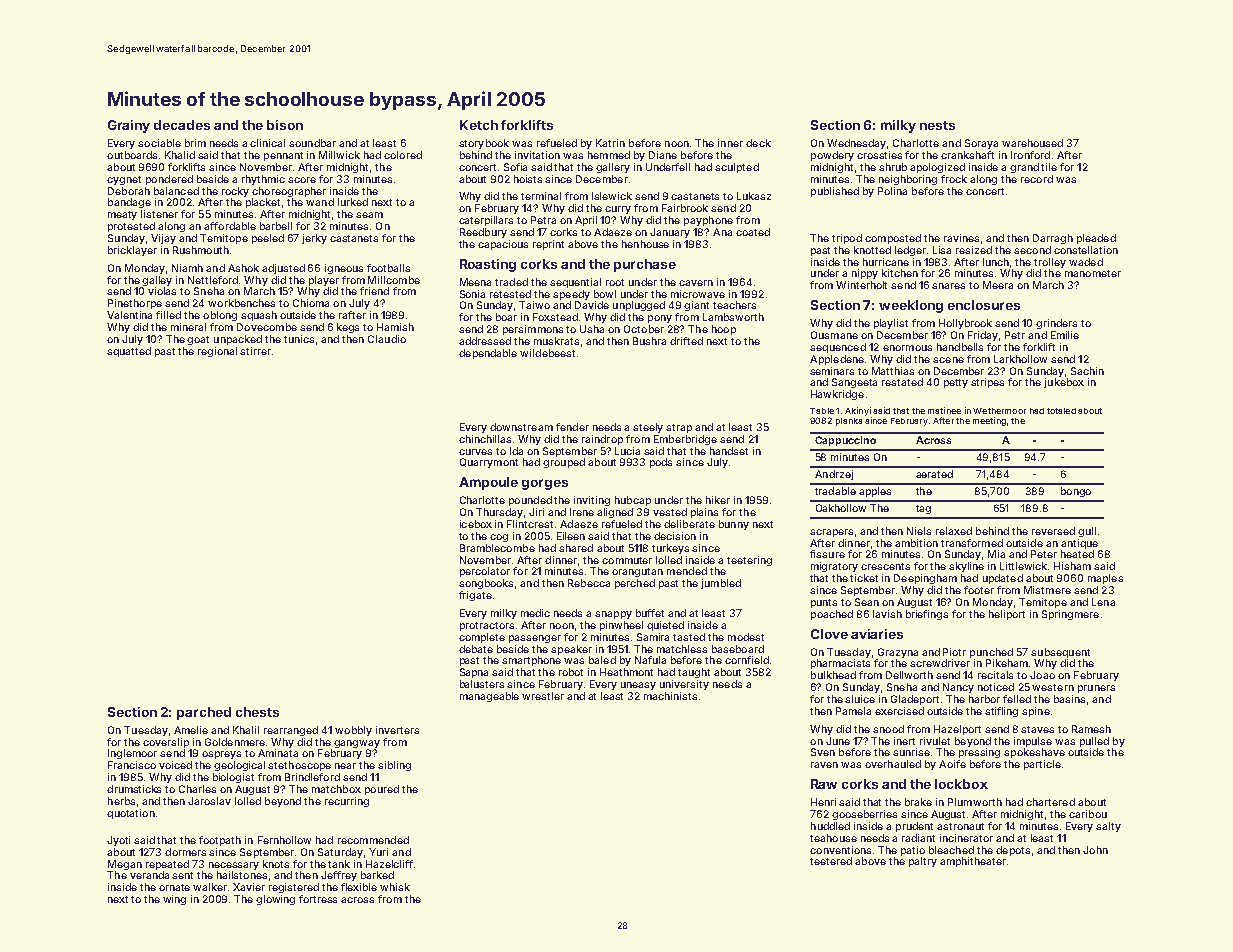 The height and width of the document is (952, 1233). Describe the element at coordinates (996, 554) in the document. I see `Mia` at that location.
